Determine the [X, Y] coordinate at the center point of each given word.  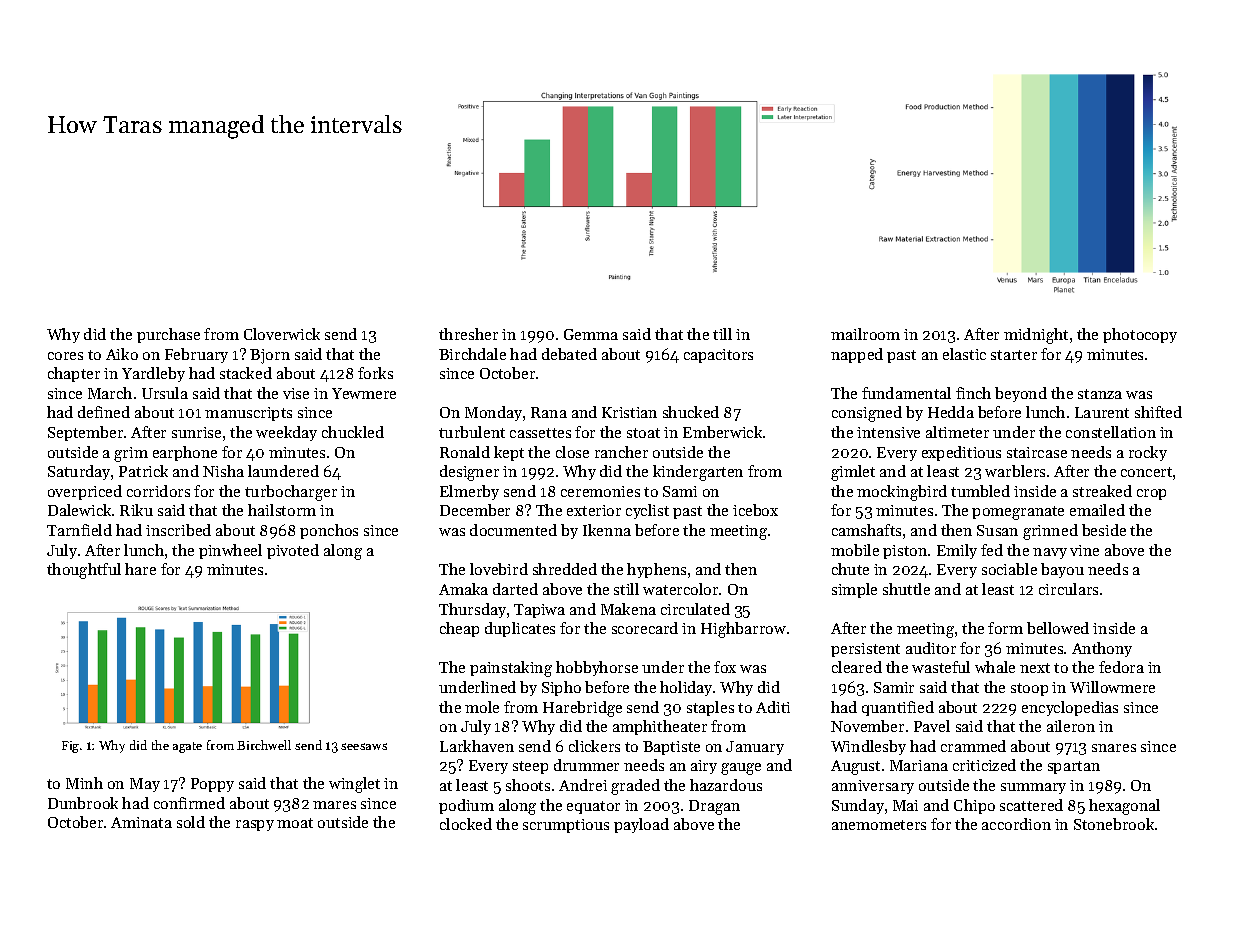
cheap [459, 629]
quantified [898, 708]
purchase [168, 335]
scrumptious [566, 826]
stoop [1029, 689]
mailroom [865, 334]
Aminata [141, 822]
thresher [468, 334]
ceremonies [600, 491]
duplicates [520, 629]
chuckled [353, 432]
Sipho [561, 688]
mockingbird [902, 493]
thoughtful [84, 571]
